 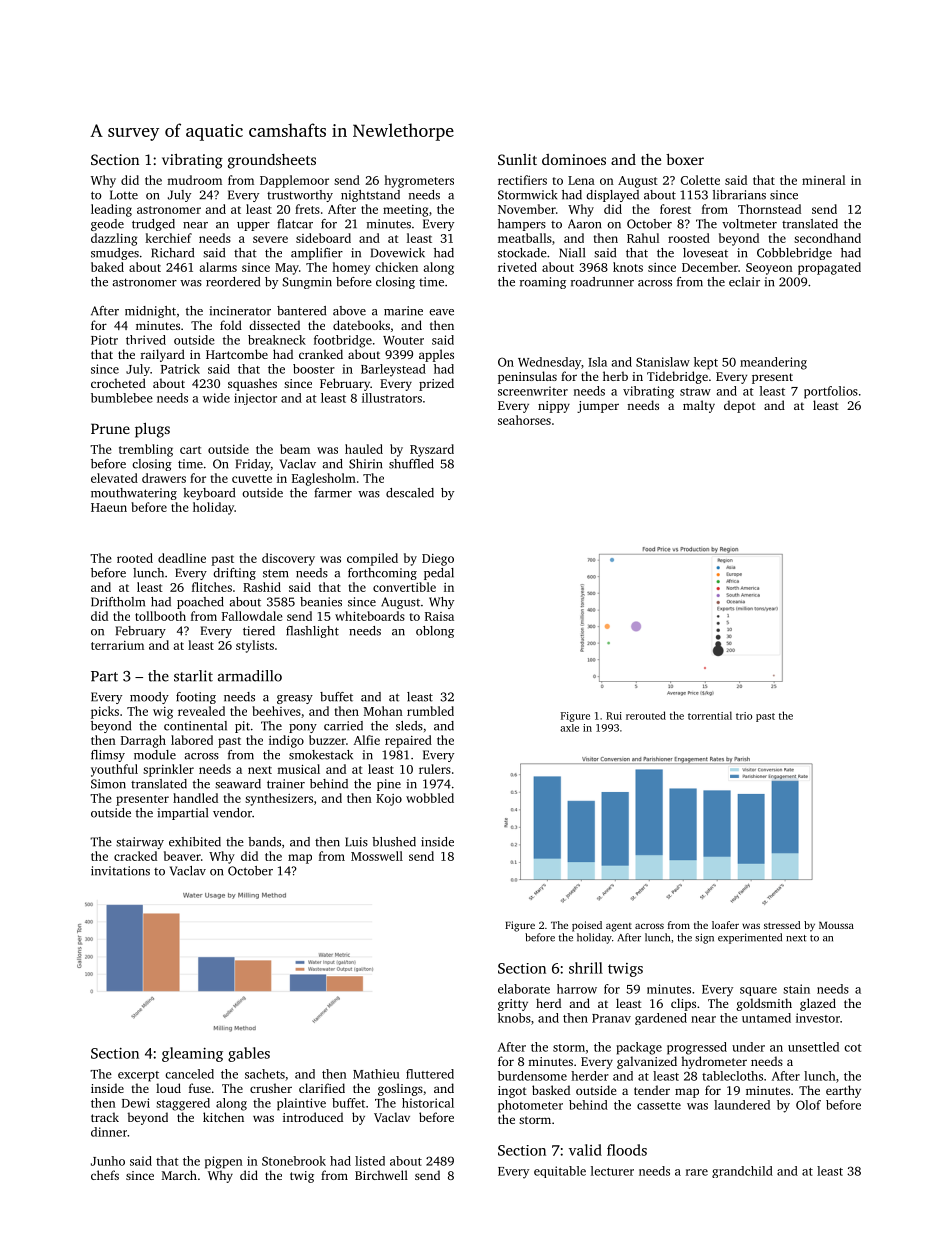 What do you see at coordinates (584, 224) in the screenshot?
I see `Aaron` at bounding box center [584, 224].
